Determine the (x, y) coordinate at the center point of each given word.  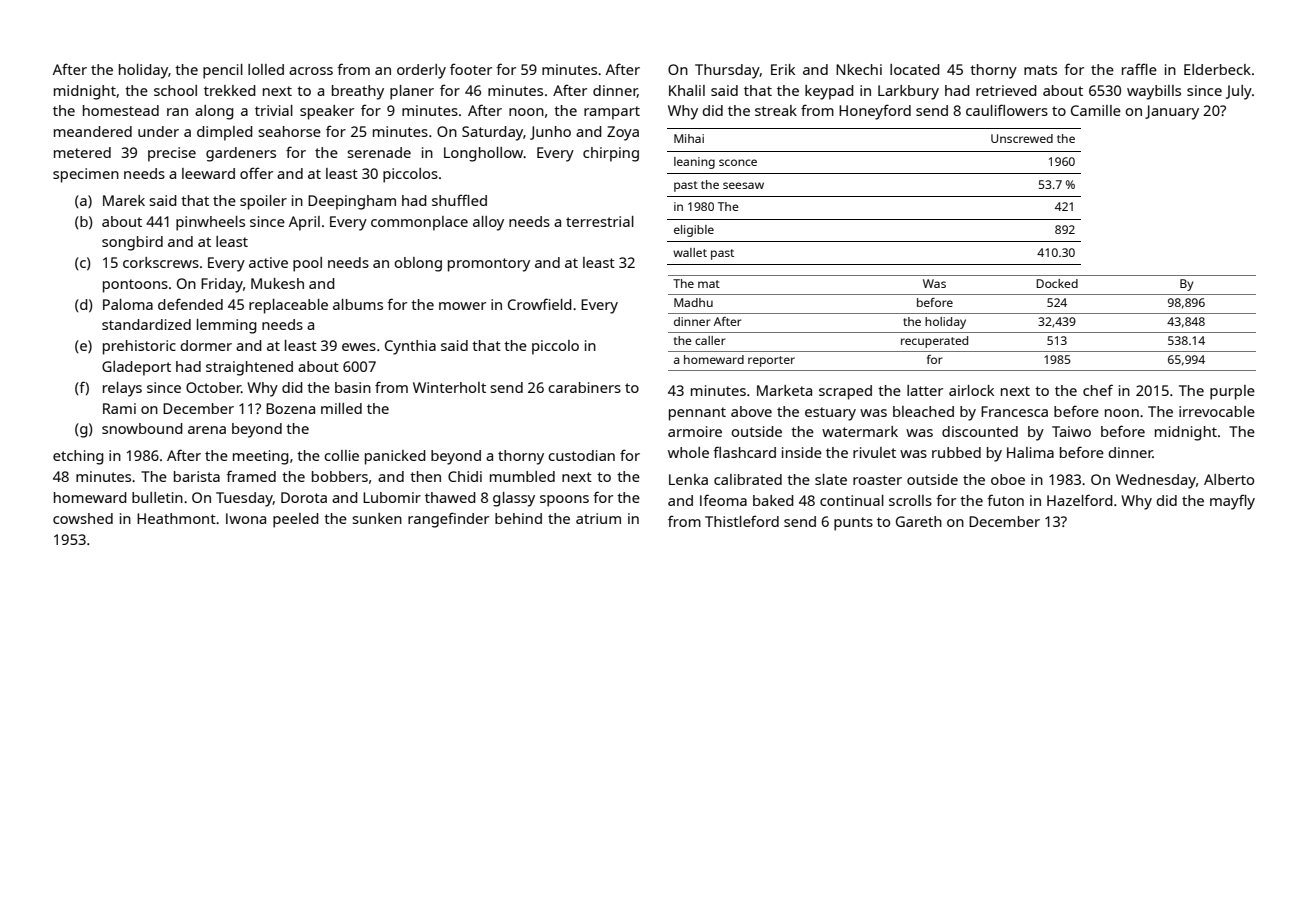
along (214, 112)
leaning (694, 163)
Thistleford (742, 521)
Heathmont (176, 518)
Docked (1057, 283)
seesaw (743, 185)
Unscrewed (1022, 138)
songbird (132, 243)
